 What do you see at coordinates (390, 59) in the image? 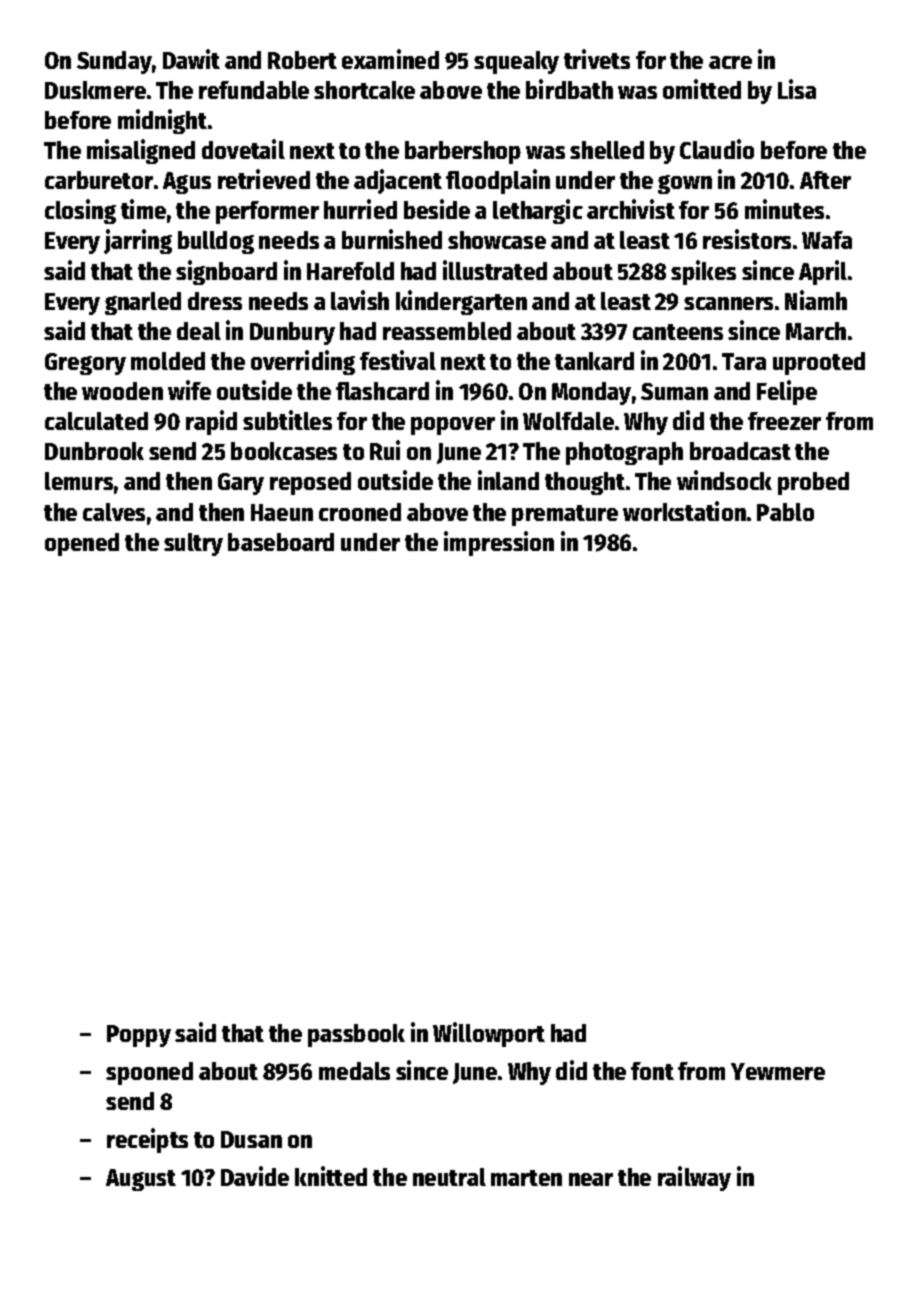
I see `examined` at bounding box center [390, 59].
